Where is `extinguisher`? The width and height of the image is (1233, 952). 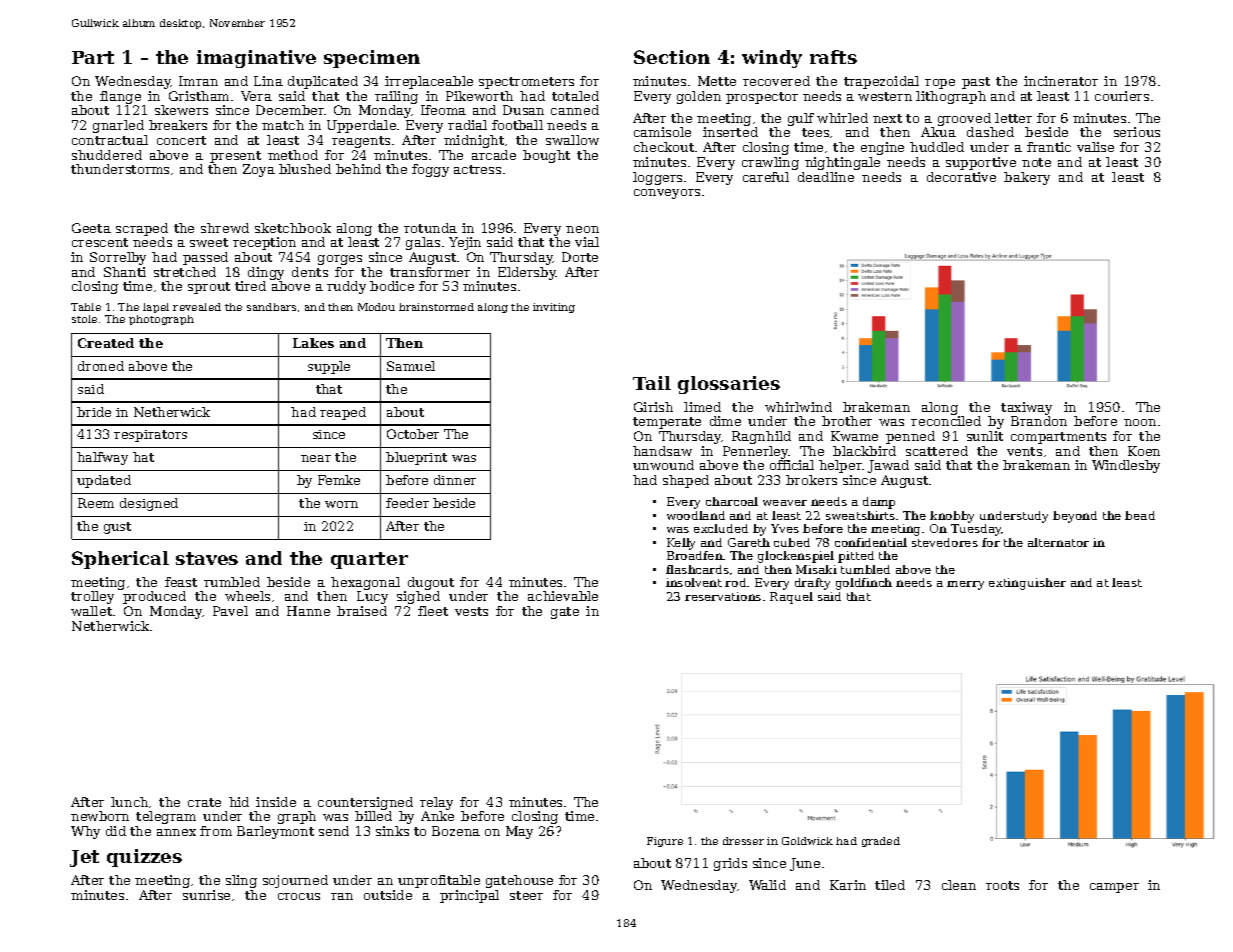 extinguisher is located at coordinates (1027, 584).
